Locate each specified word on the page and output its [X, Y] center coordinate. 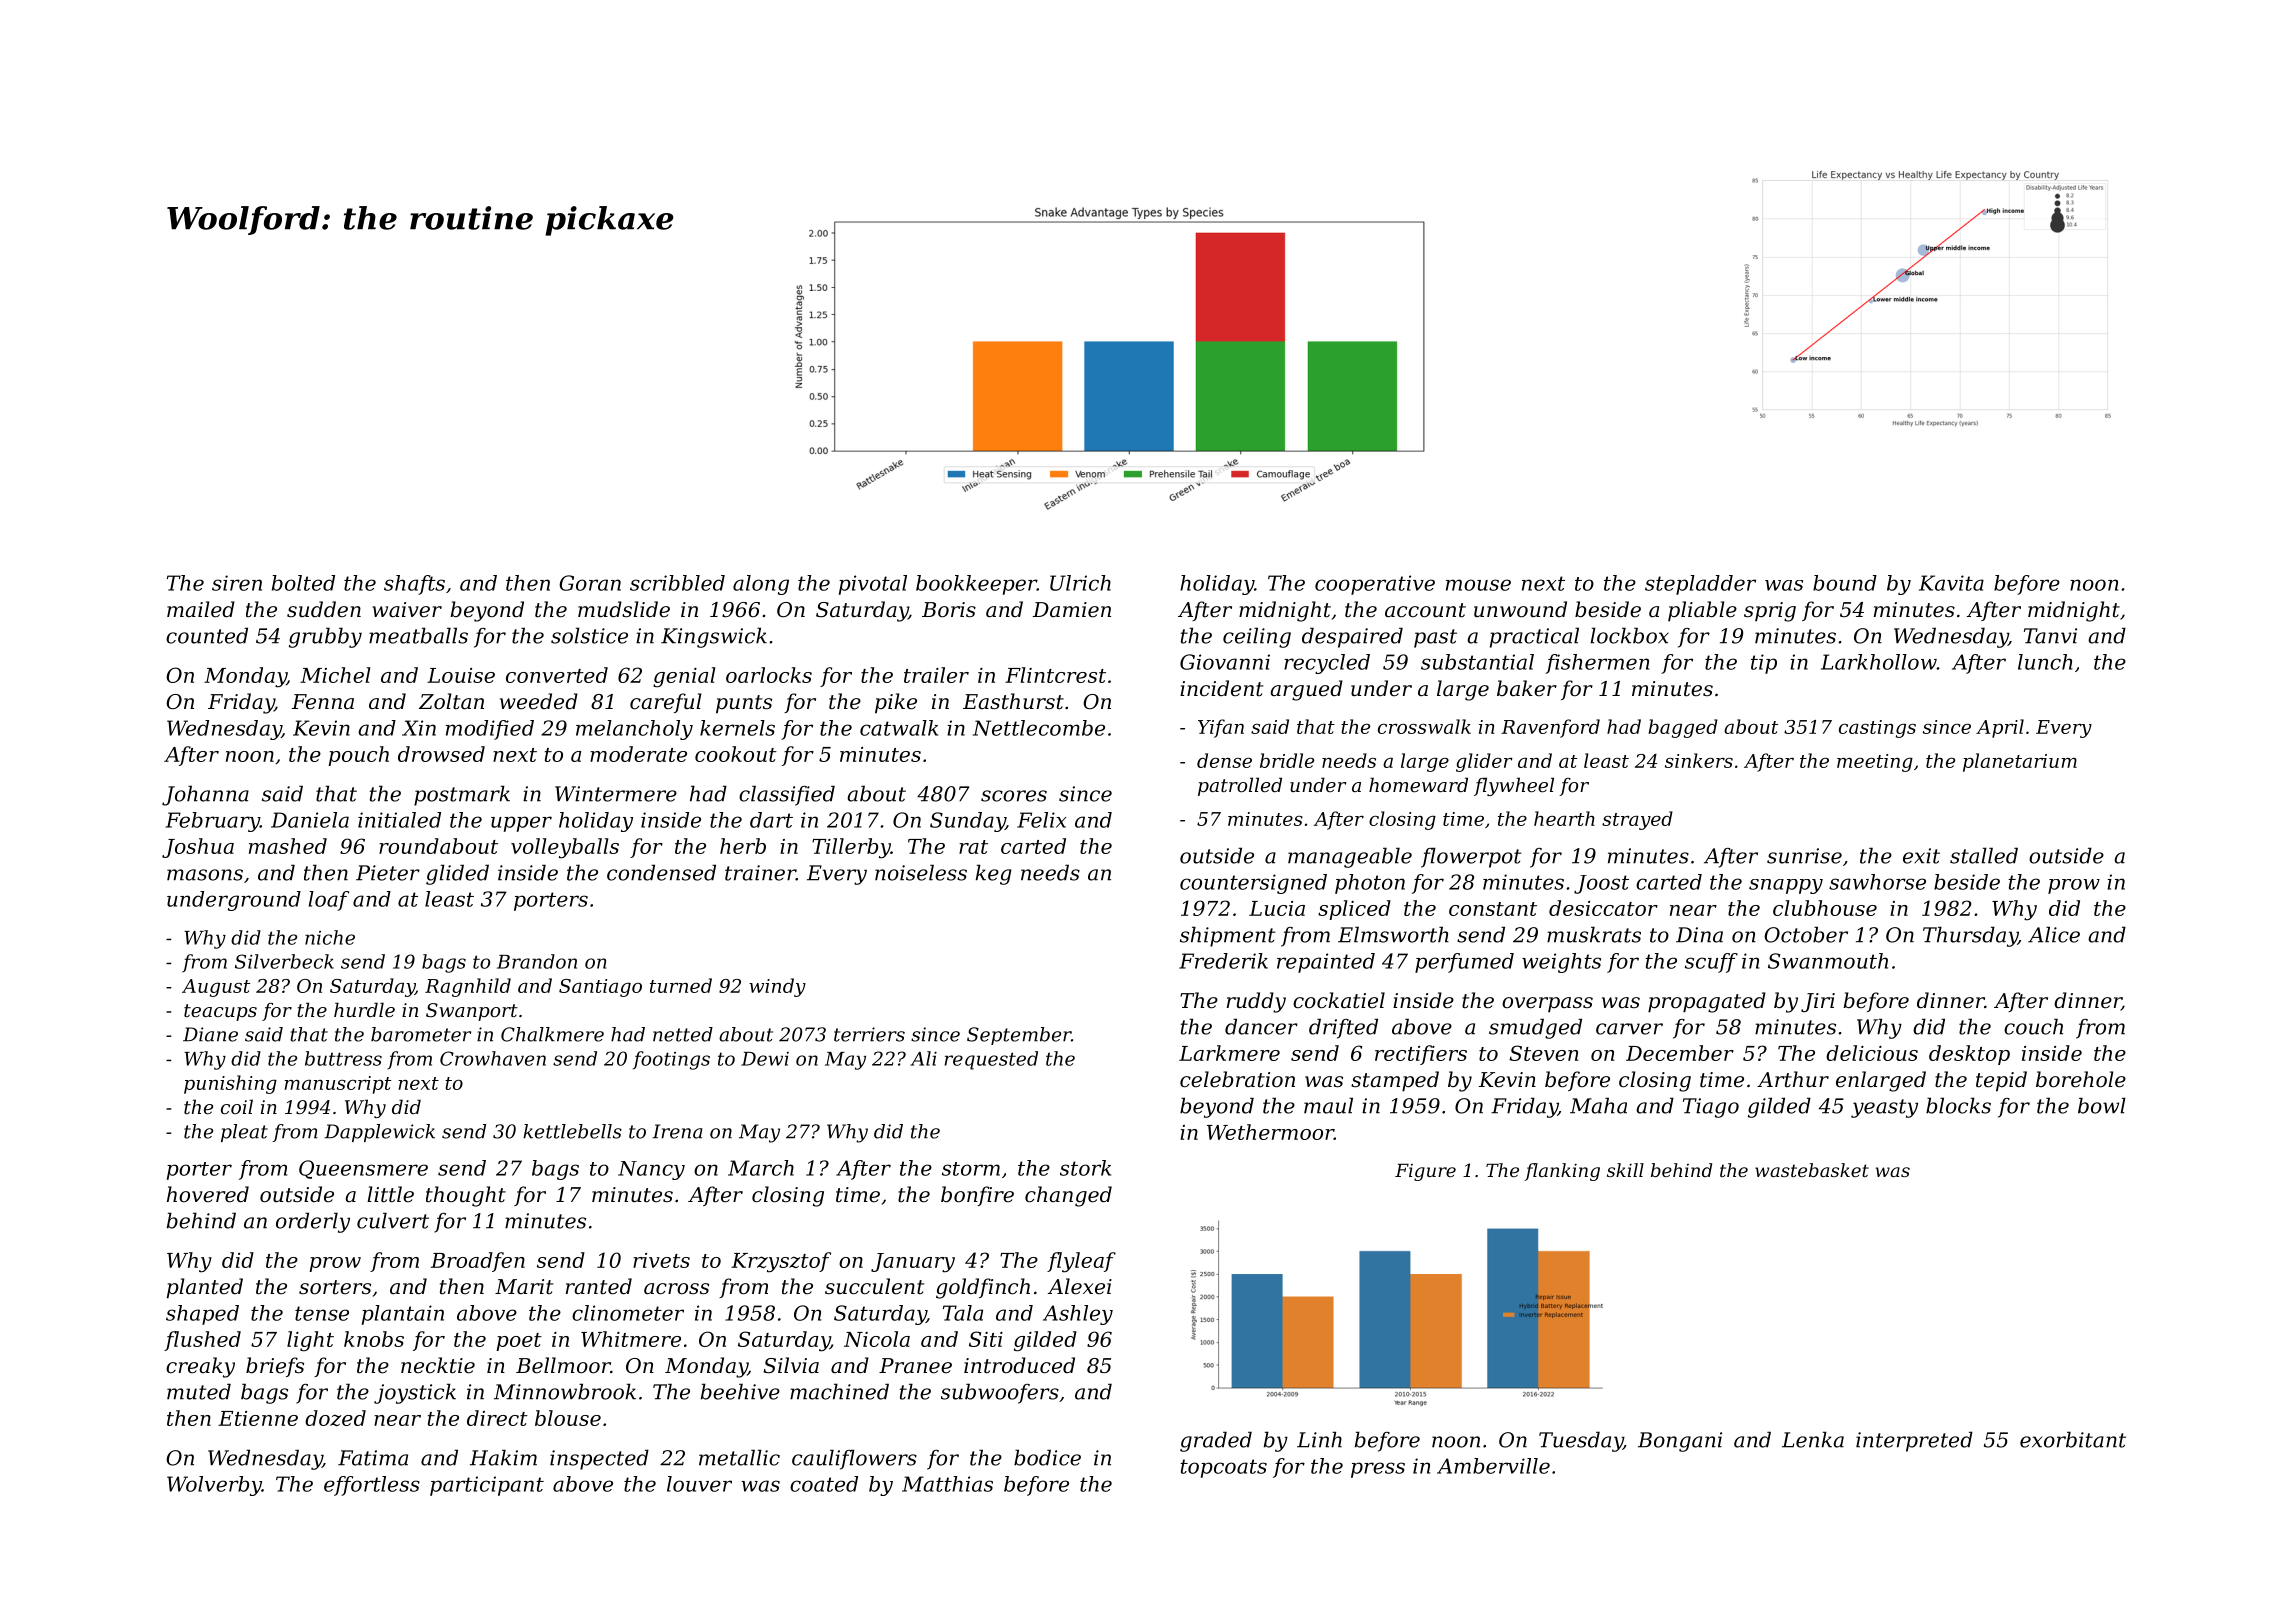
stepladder [1700, 585]
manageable [1350, 857]
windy [777, 987]
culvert [393, 1220]
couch [2033, 1026]
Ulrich [1080, 583]
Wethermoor [1270, 1132]
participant [487, 1486]
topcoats [1223, 1468]
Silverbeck [284, 961]
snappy [1786, 886]
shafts [414, 585]
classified [787, 795]
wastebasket [1812, 1170]
